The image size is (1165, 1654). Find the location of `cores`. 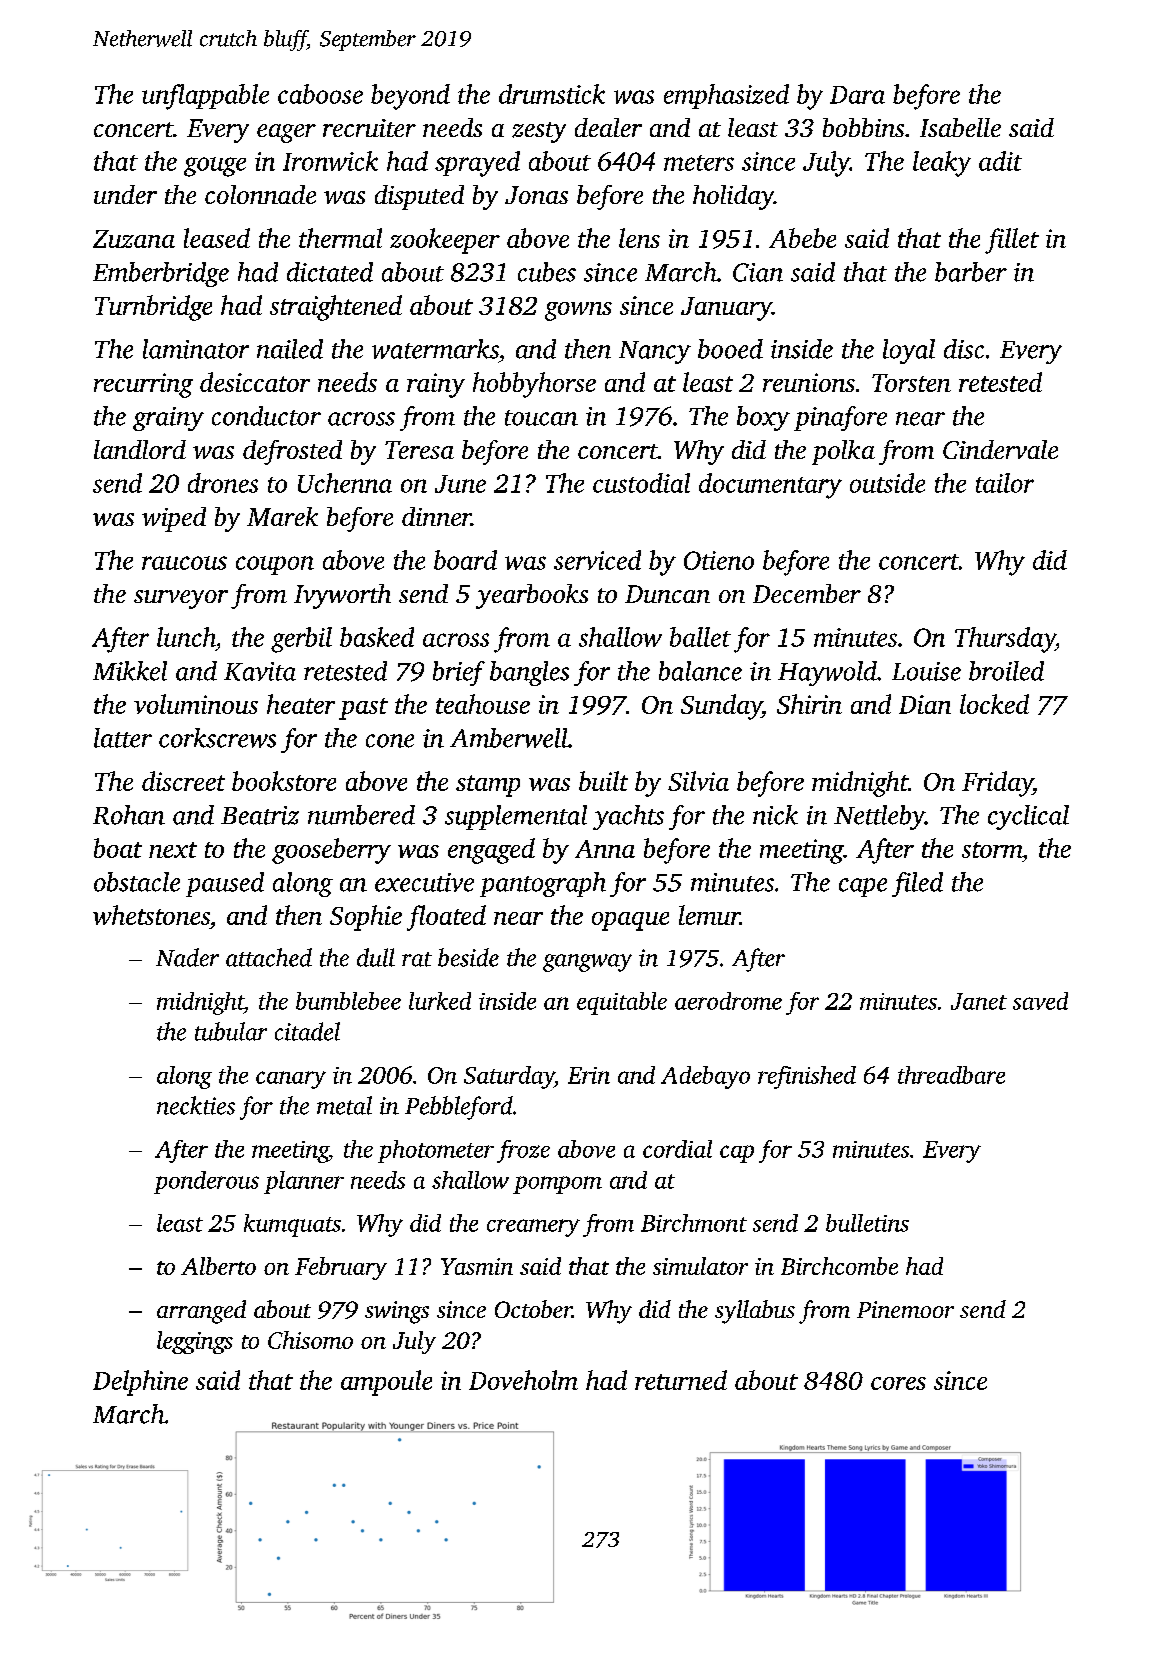

cores is located at coordinates (898, 1383).
